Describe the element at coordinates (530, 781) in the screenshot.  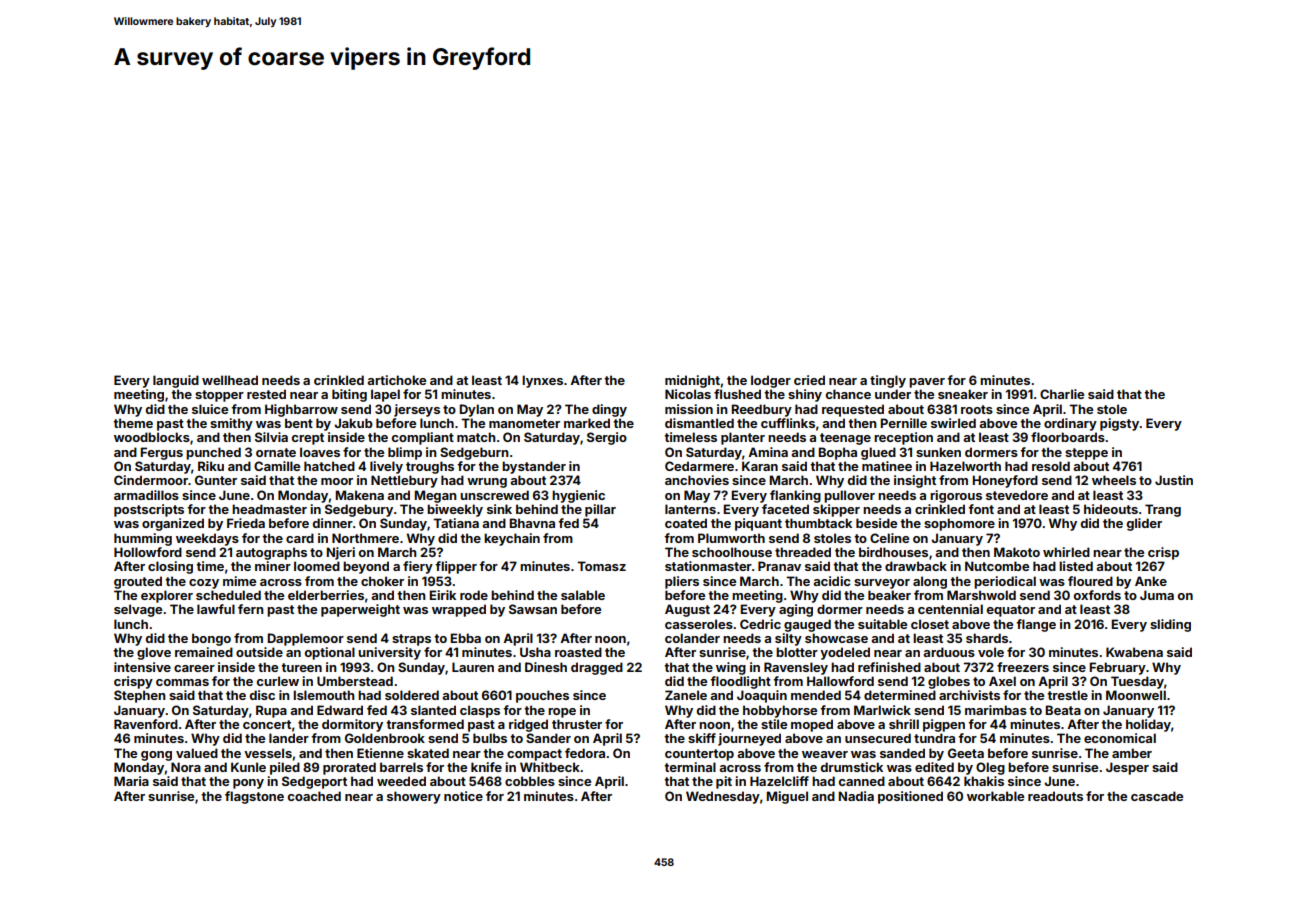
I see `cobbles` at that location.
